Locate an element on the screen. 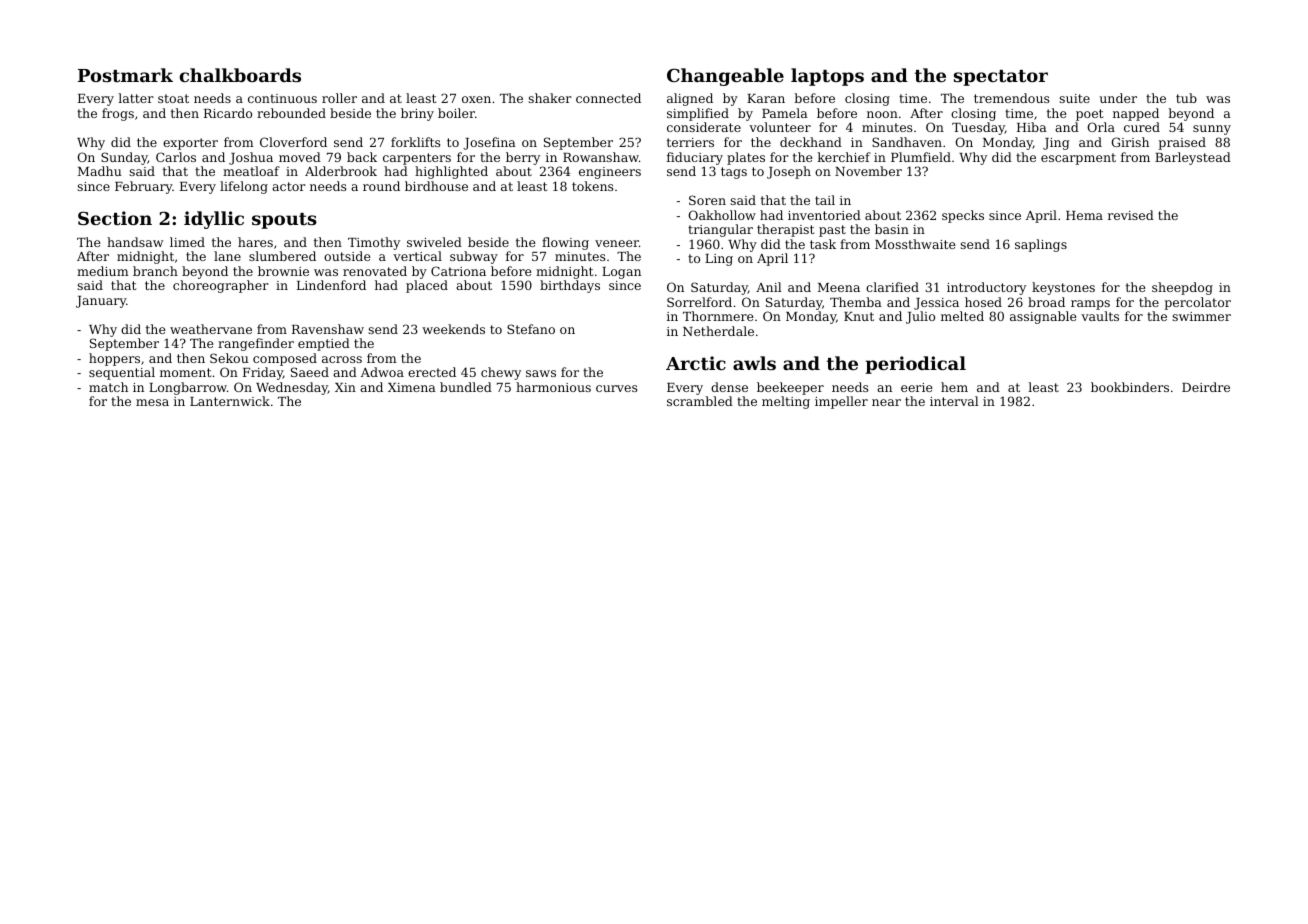  terriers is located at coordinates (690, 142).
